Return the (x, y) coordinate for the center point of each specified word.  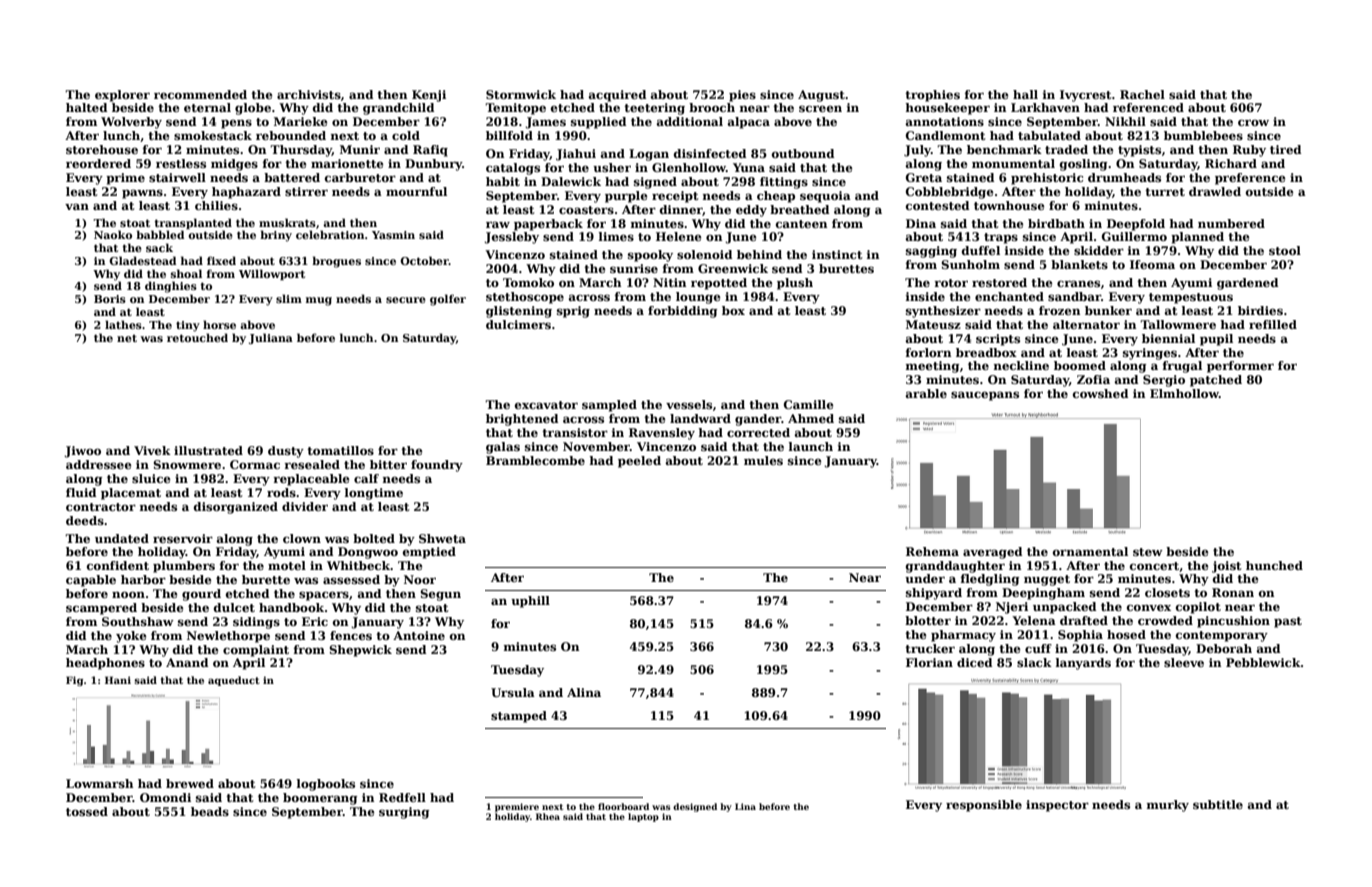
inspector (1057, 806)
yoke (131, 637)
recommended (200, 94)
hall (1025, 94)
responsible (984, 806)
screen (820, 109)
